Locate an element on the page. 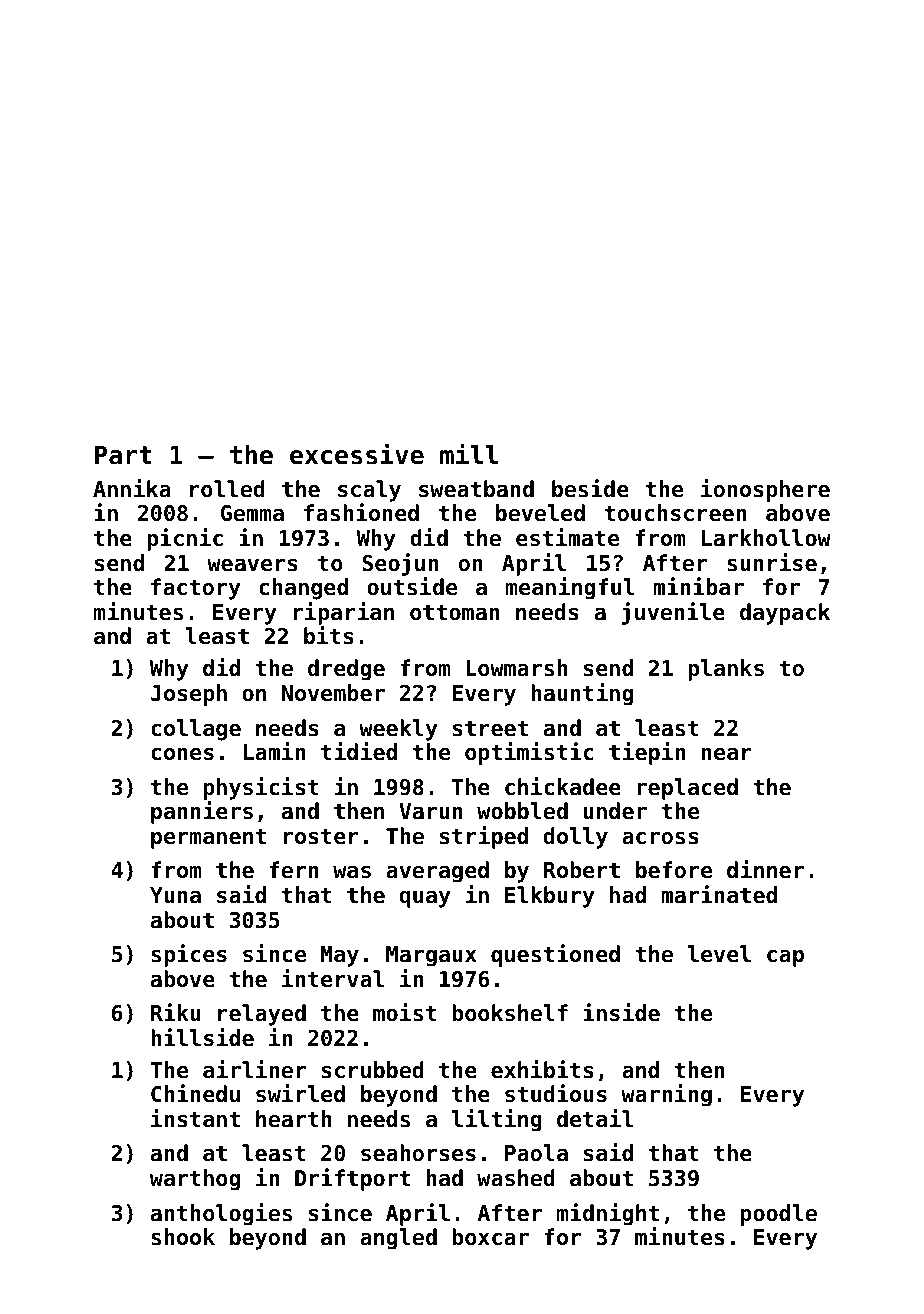 This image has width=924, height=1314. ionosphere is located at coordinates (765, 490).
